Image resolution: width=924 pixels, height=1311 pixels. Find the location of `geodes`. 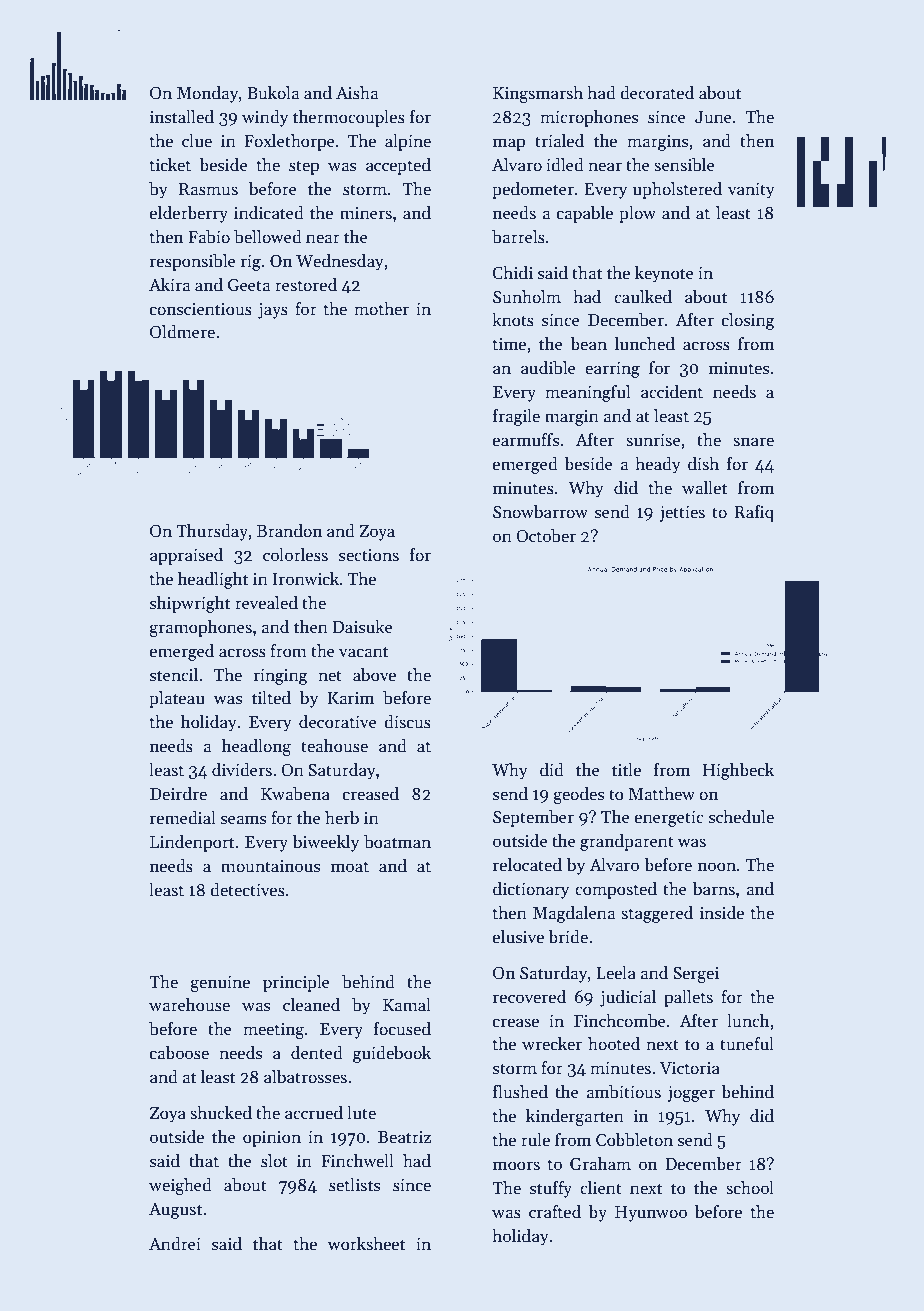

geodes is located at coordinates (578, 795).
